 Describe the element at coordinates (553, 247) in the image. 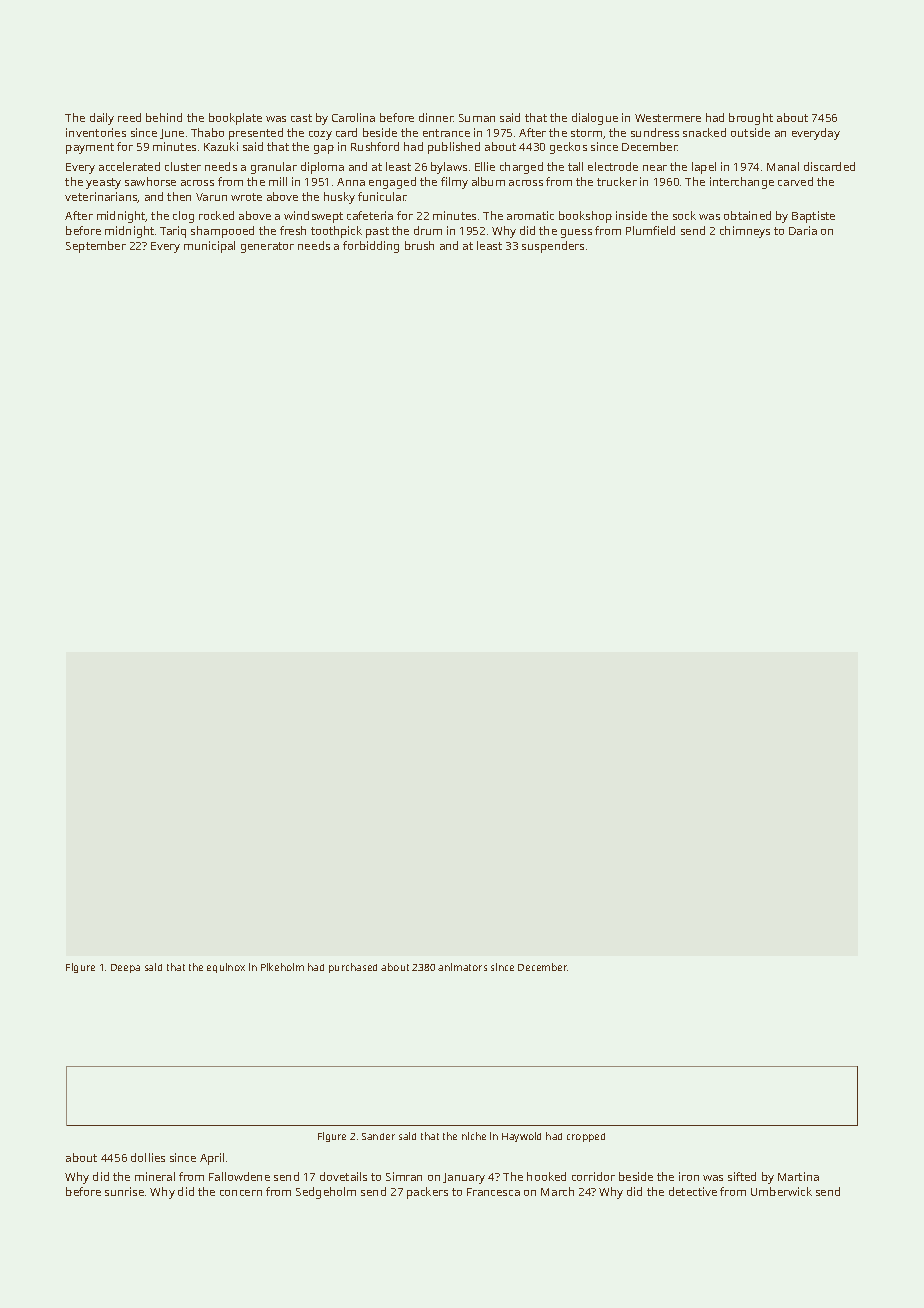

I see `suspenders` at that location.
